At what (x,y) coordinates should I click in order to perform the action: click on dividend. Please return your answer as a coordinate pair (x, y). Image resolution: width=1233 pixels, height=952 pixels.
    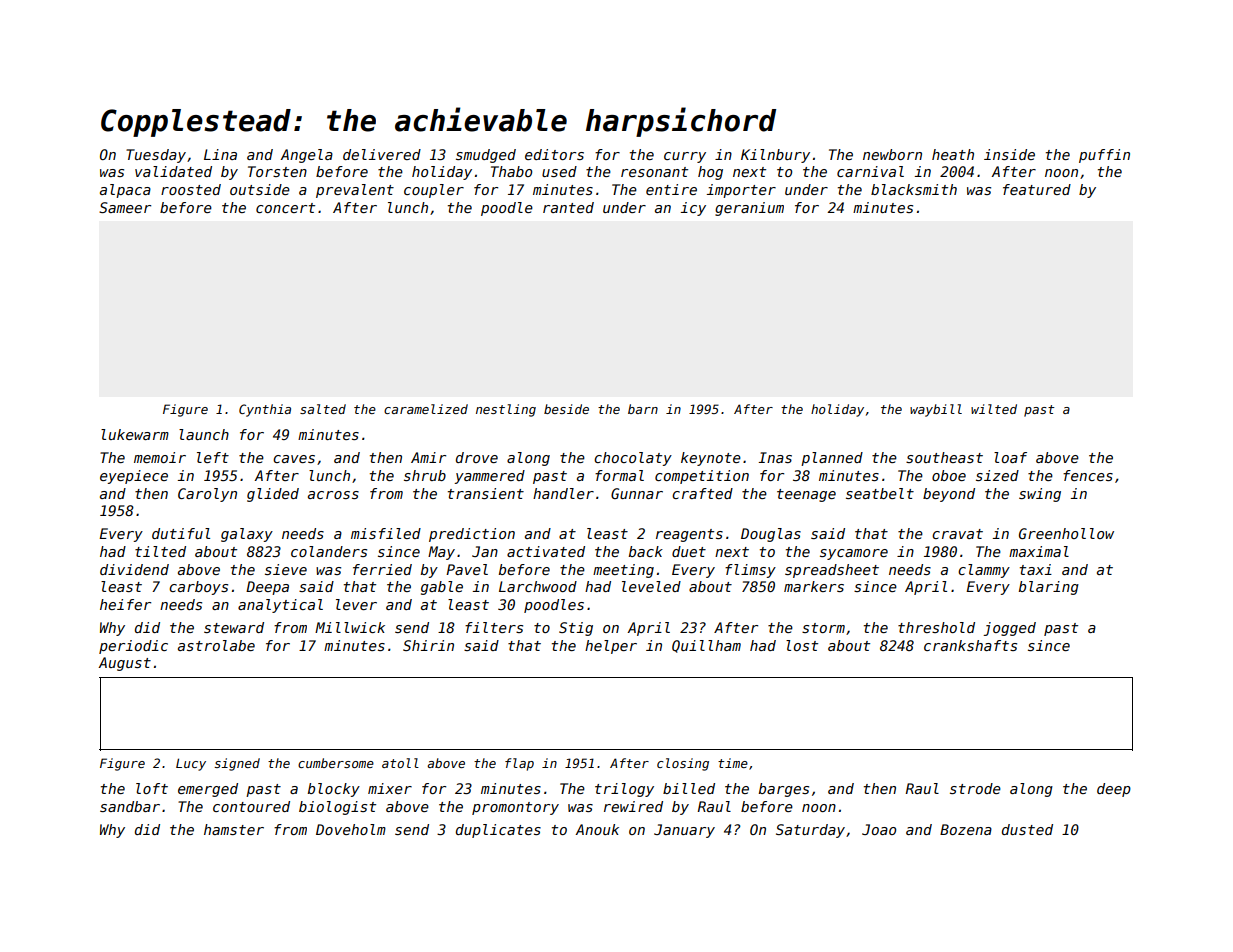
    Looking at the image, I should click on (134, 569).
